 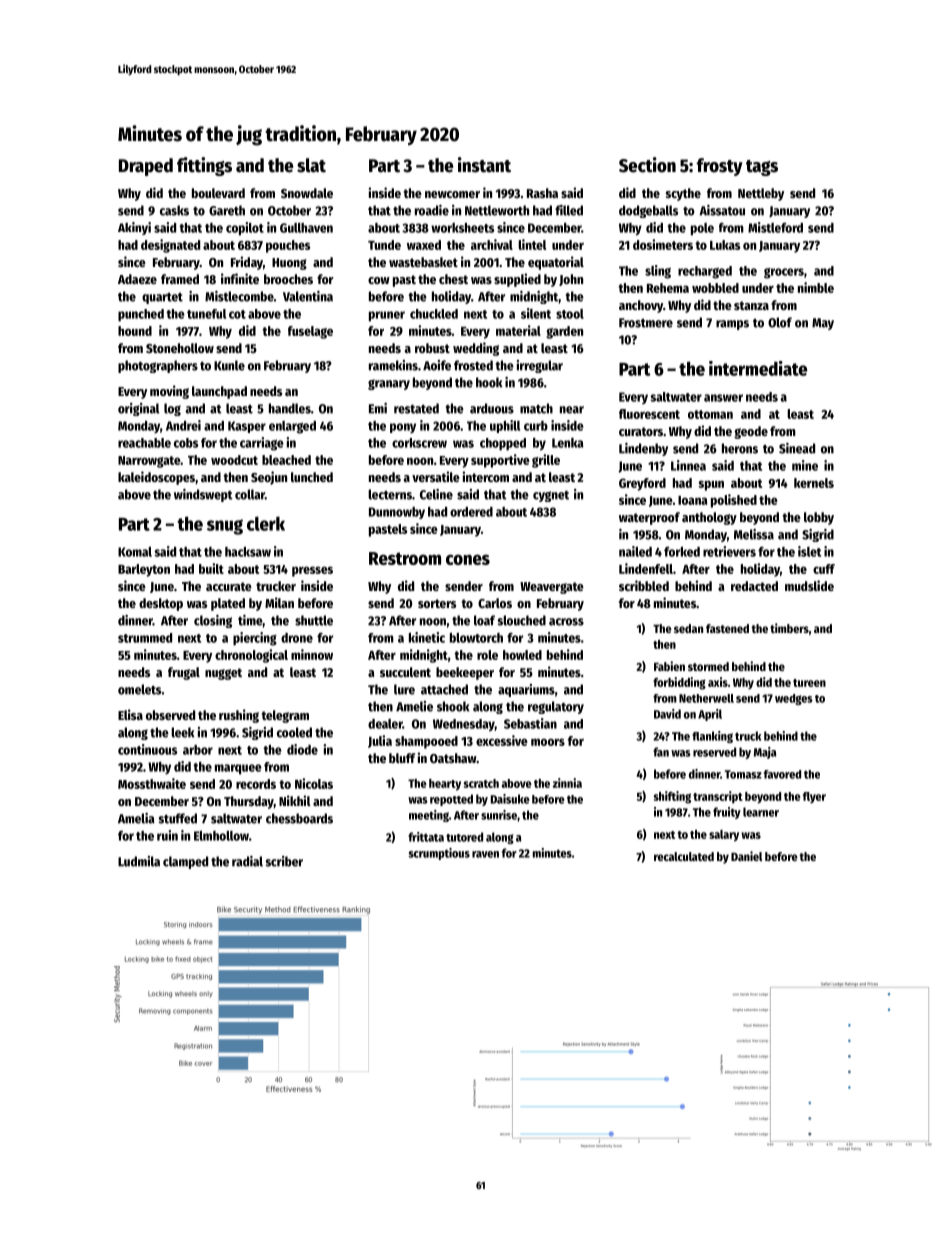 I want to click on designated, so click(x=170, y=246).
